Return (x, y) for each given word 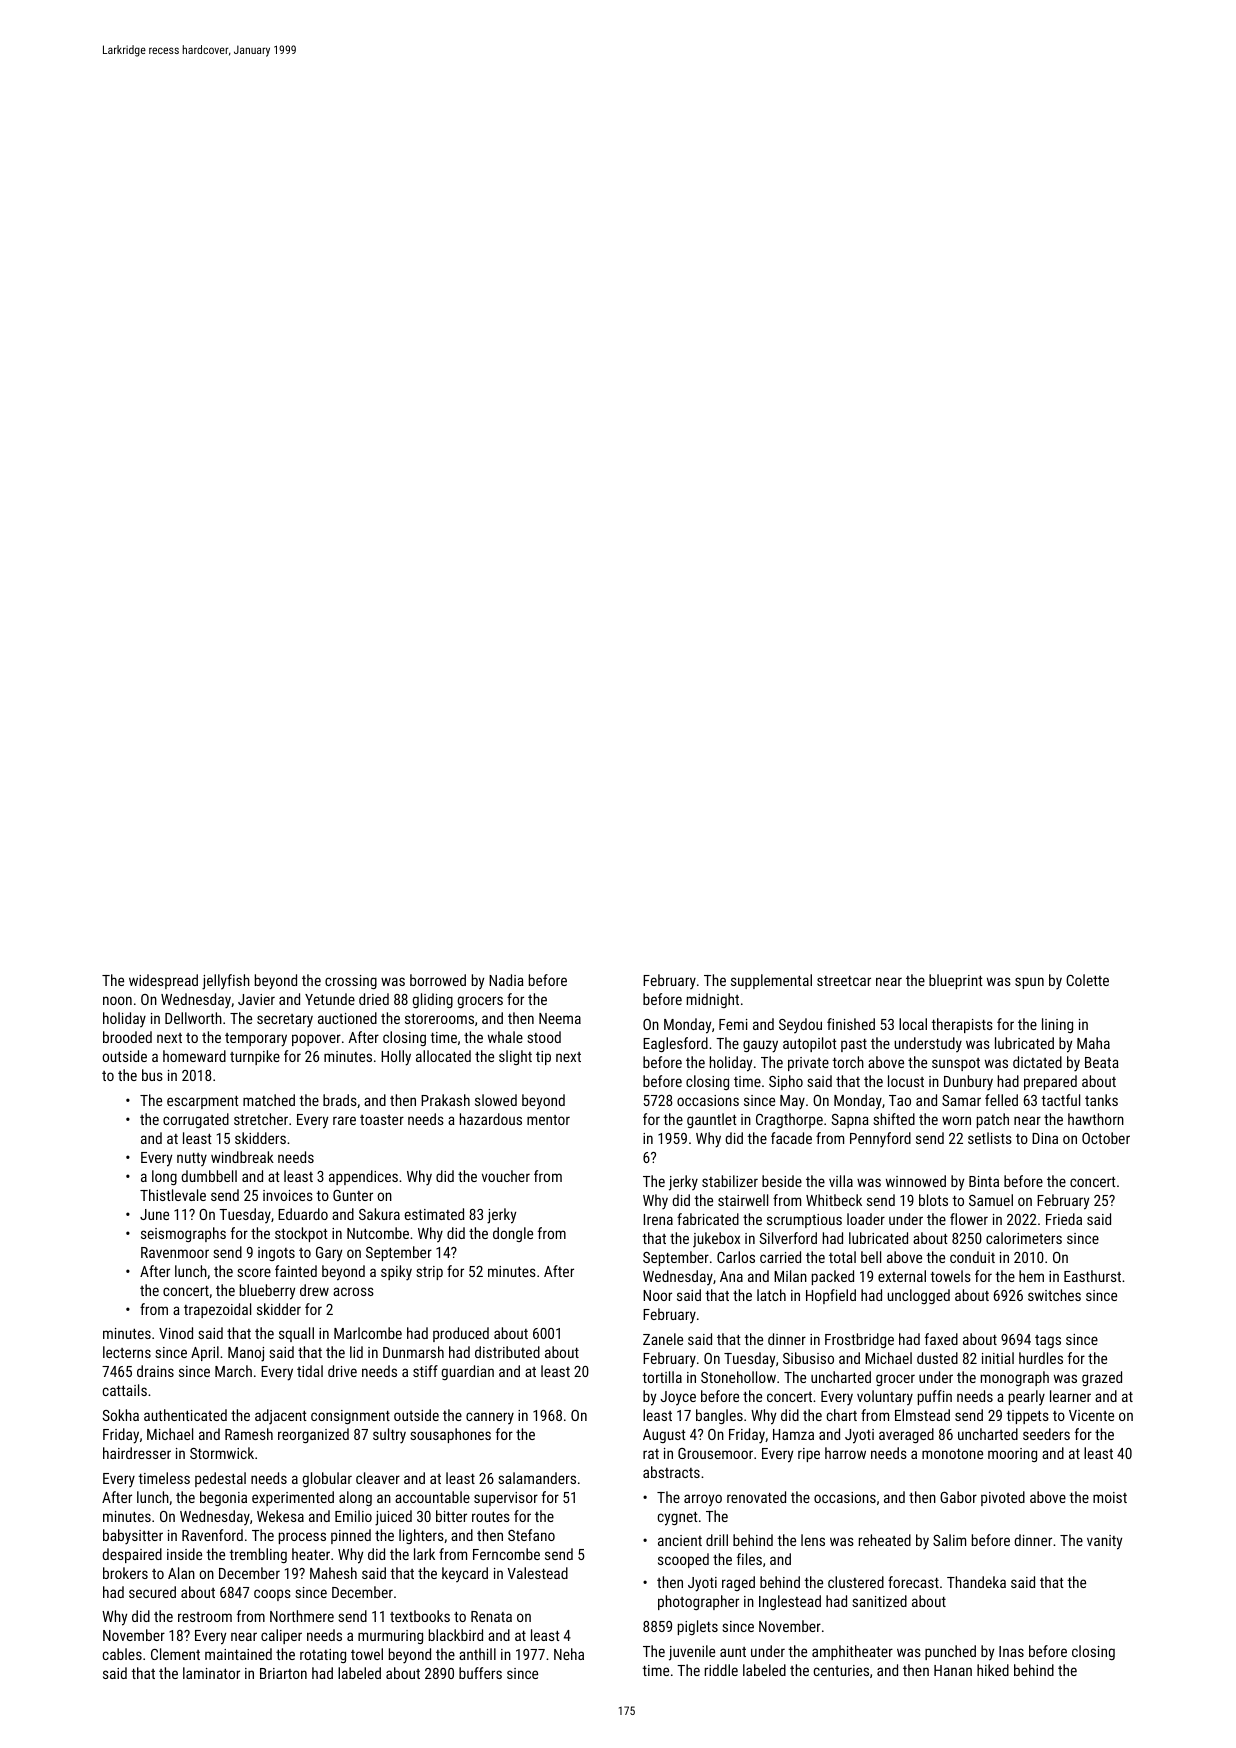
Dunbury (968, 1083)
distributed (507, 1352)
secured (152, 1592)
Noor (657, 1295)
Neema (560, 1018)
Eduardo (303, 1214)
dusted (937, 1358)
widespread (163, 981)
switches (1054, 1295)
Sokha (120, 1415)
